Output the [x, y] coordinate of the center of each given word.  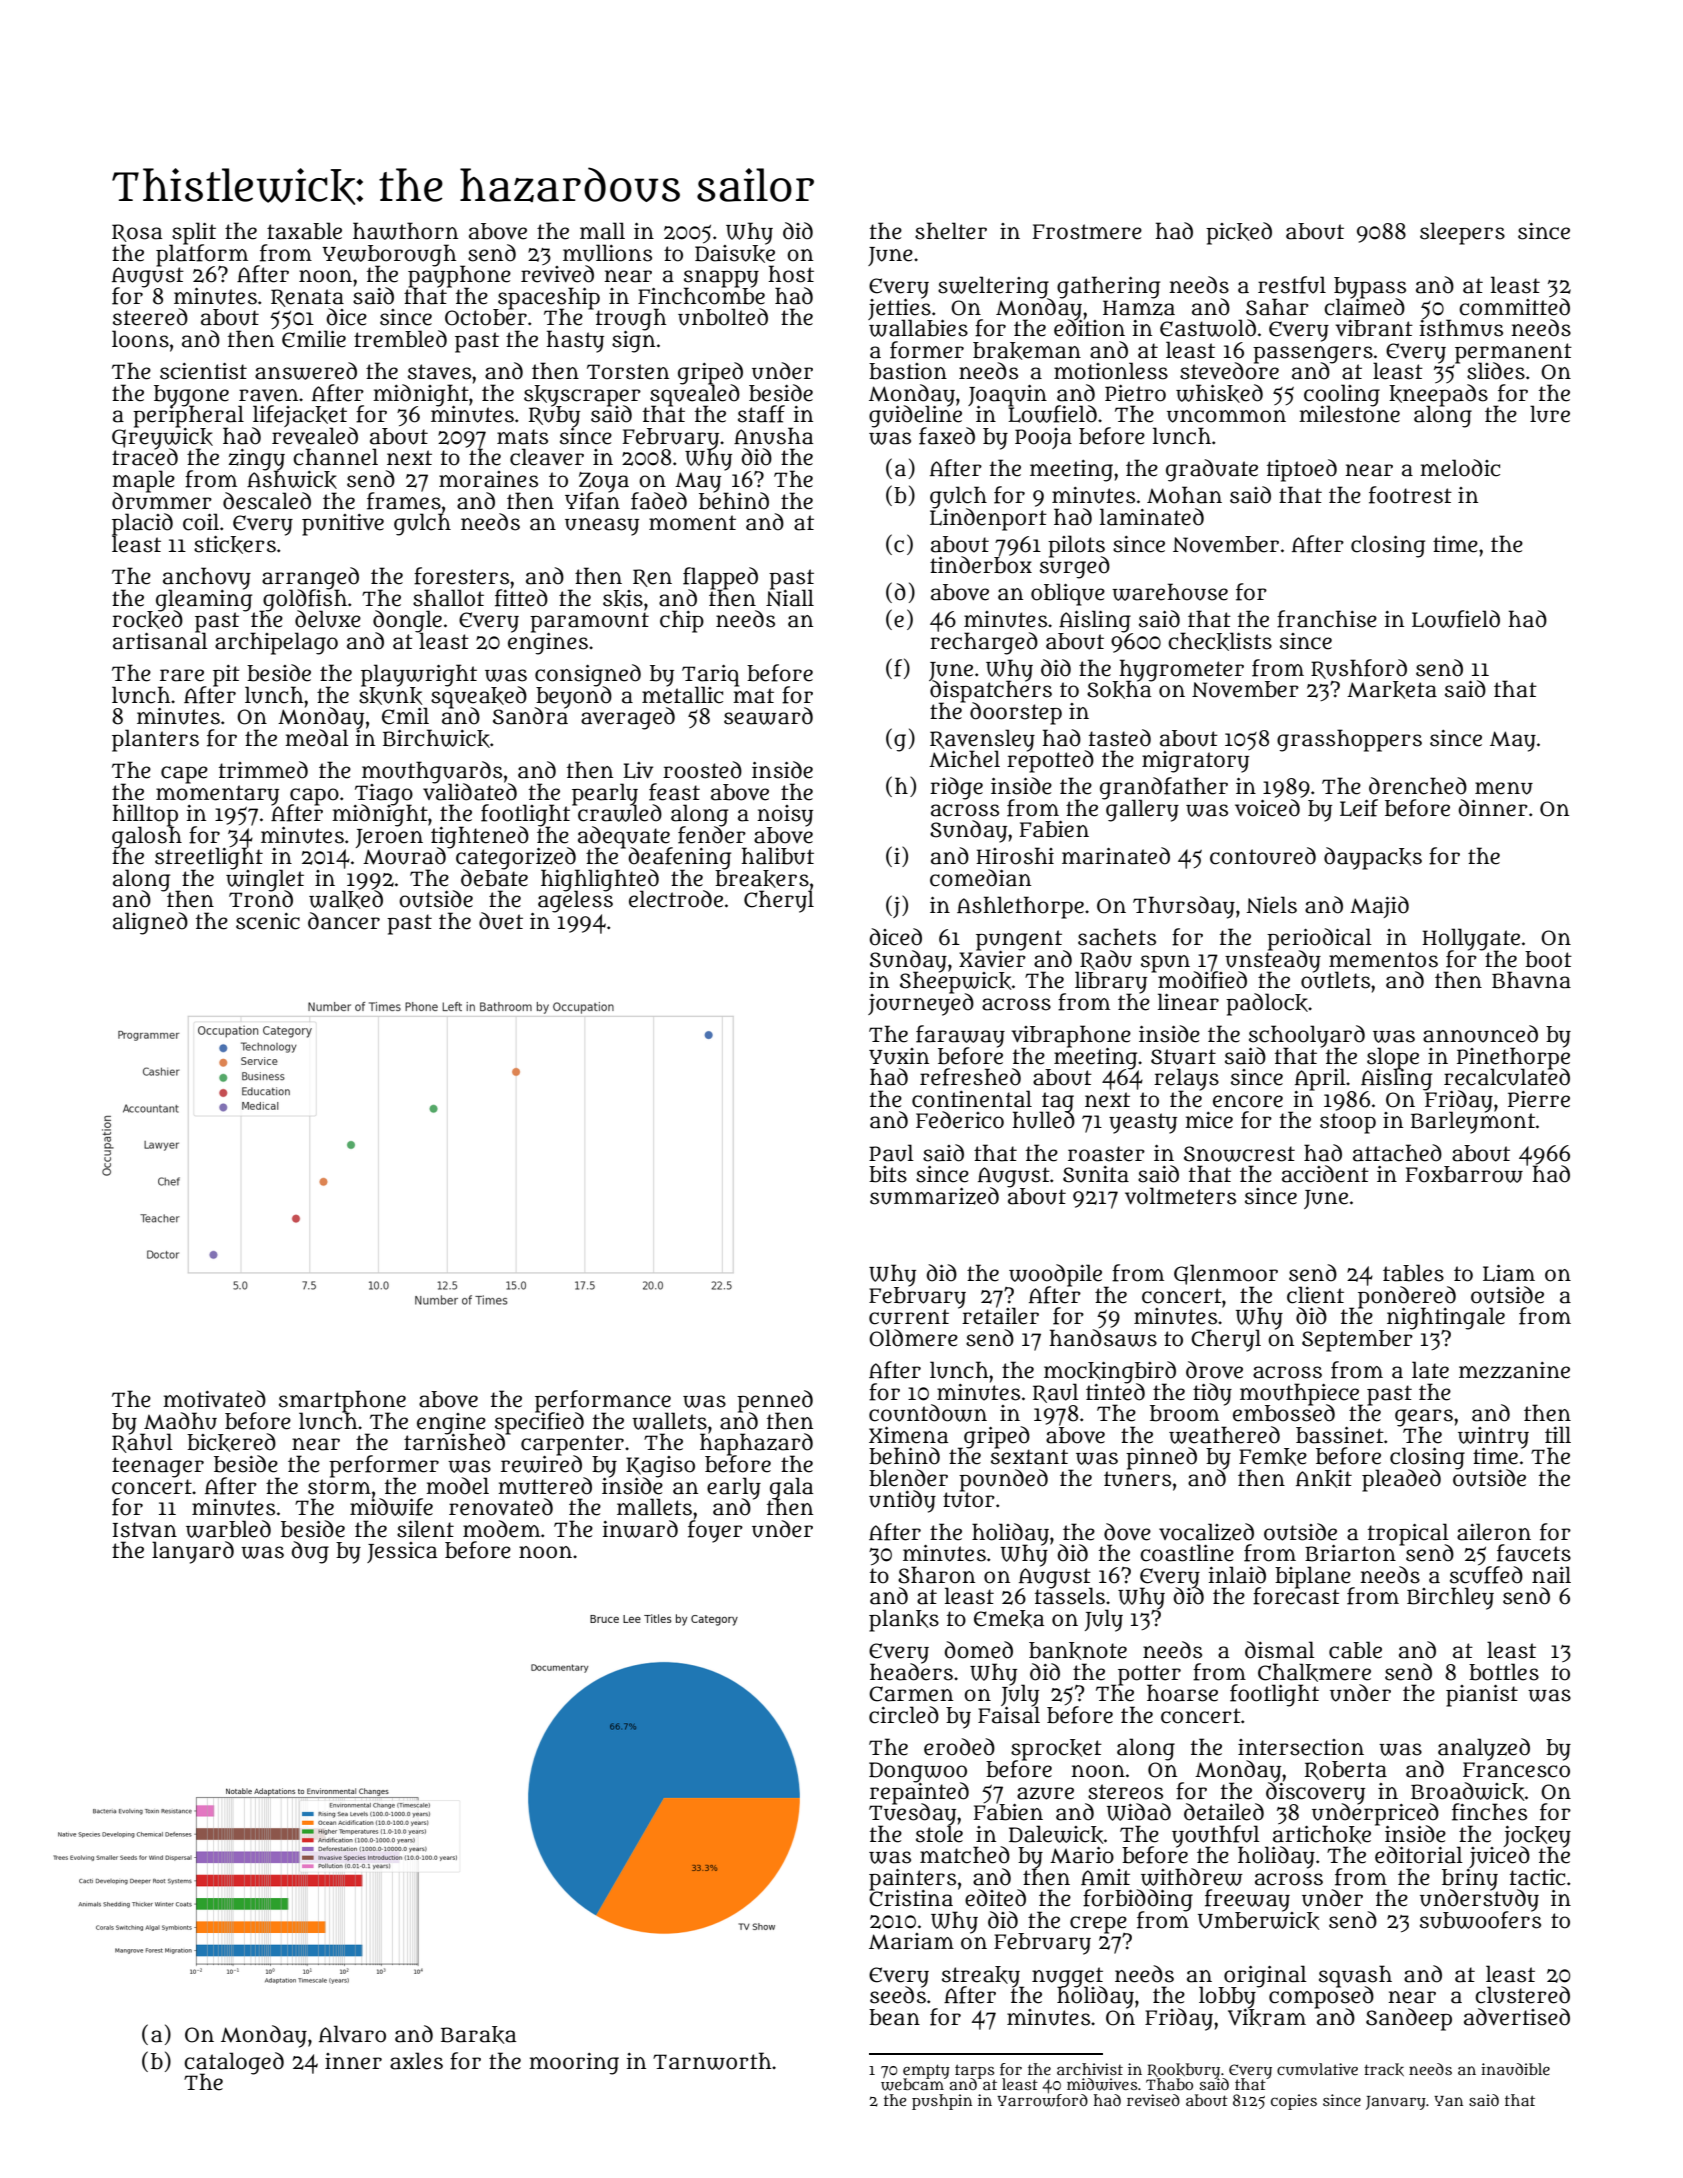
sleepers [1462, 233]
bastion [908, 371]
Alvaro [352, 2034]
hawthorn [405, 231]
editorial [1419, 1855]
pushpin [942, 2102]
